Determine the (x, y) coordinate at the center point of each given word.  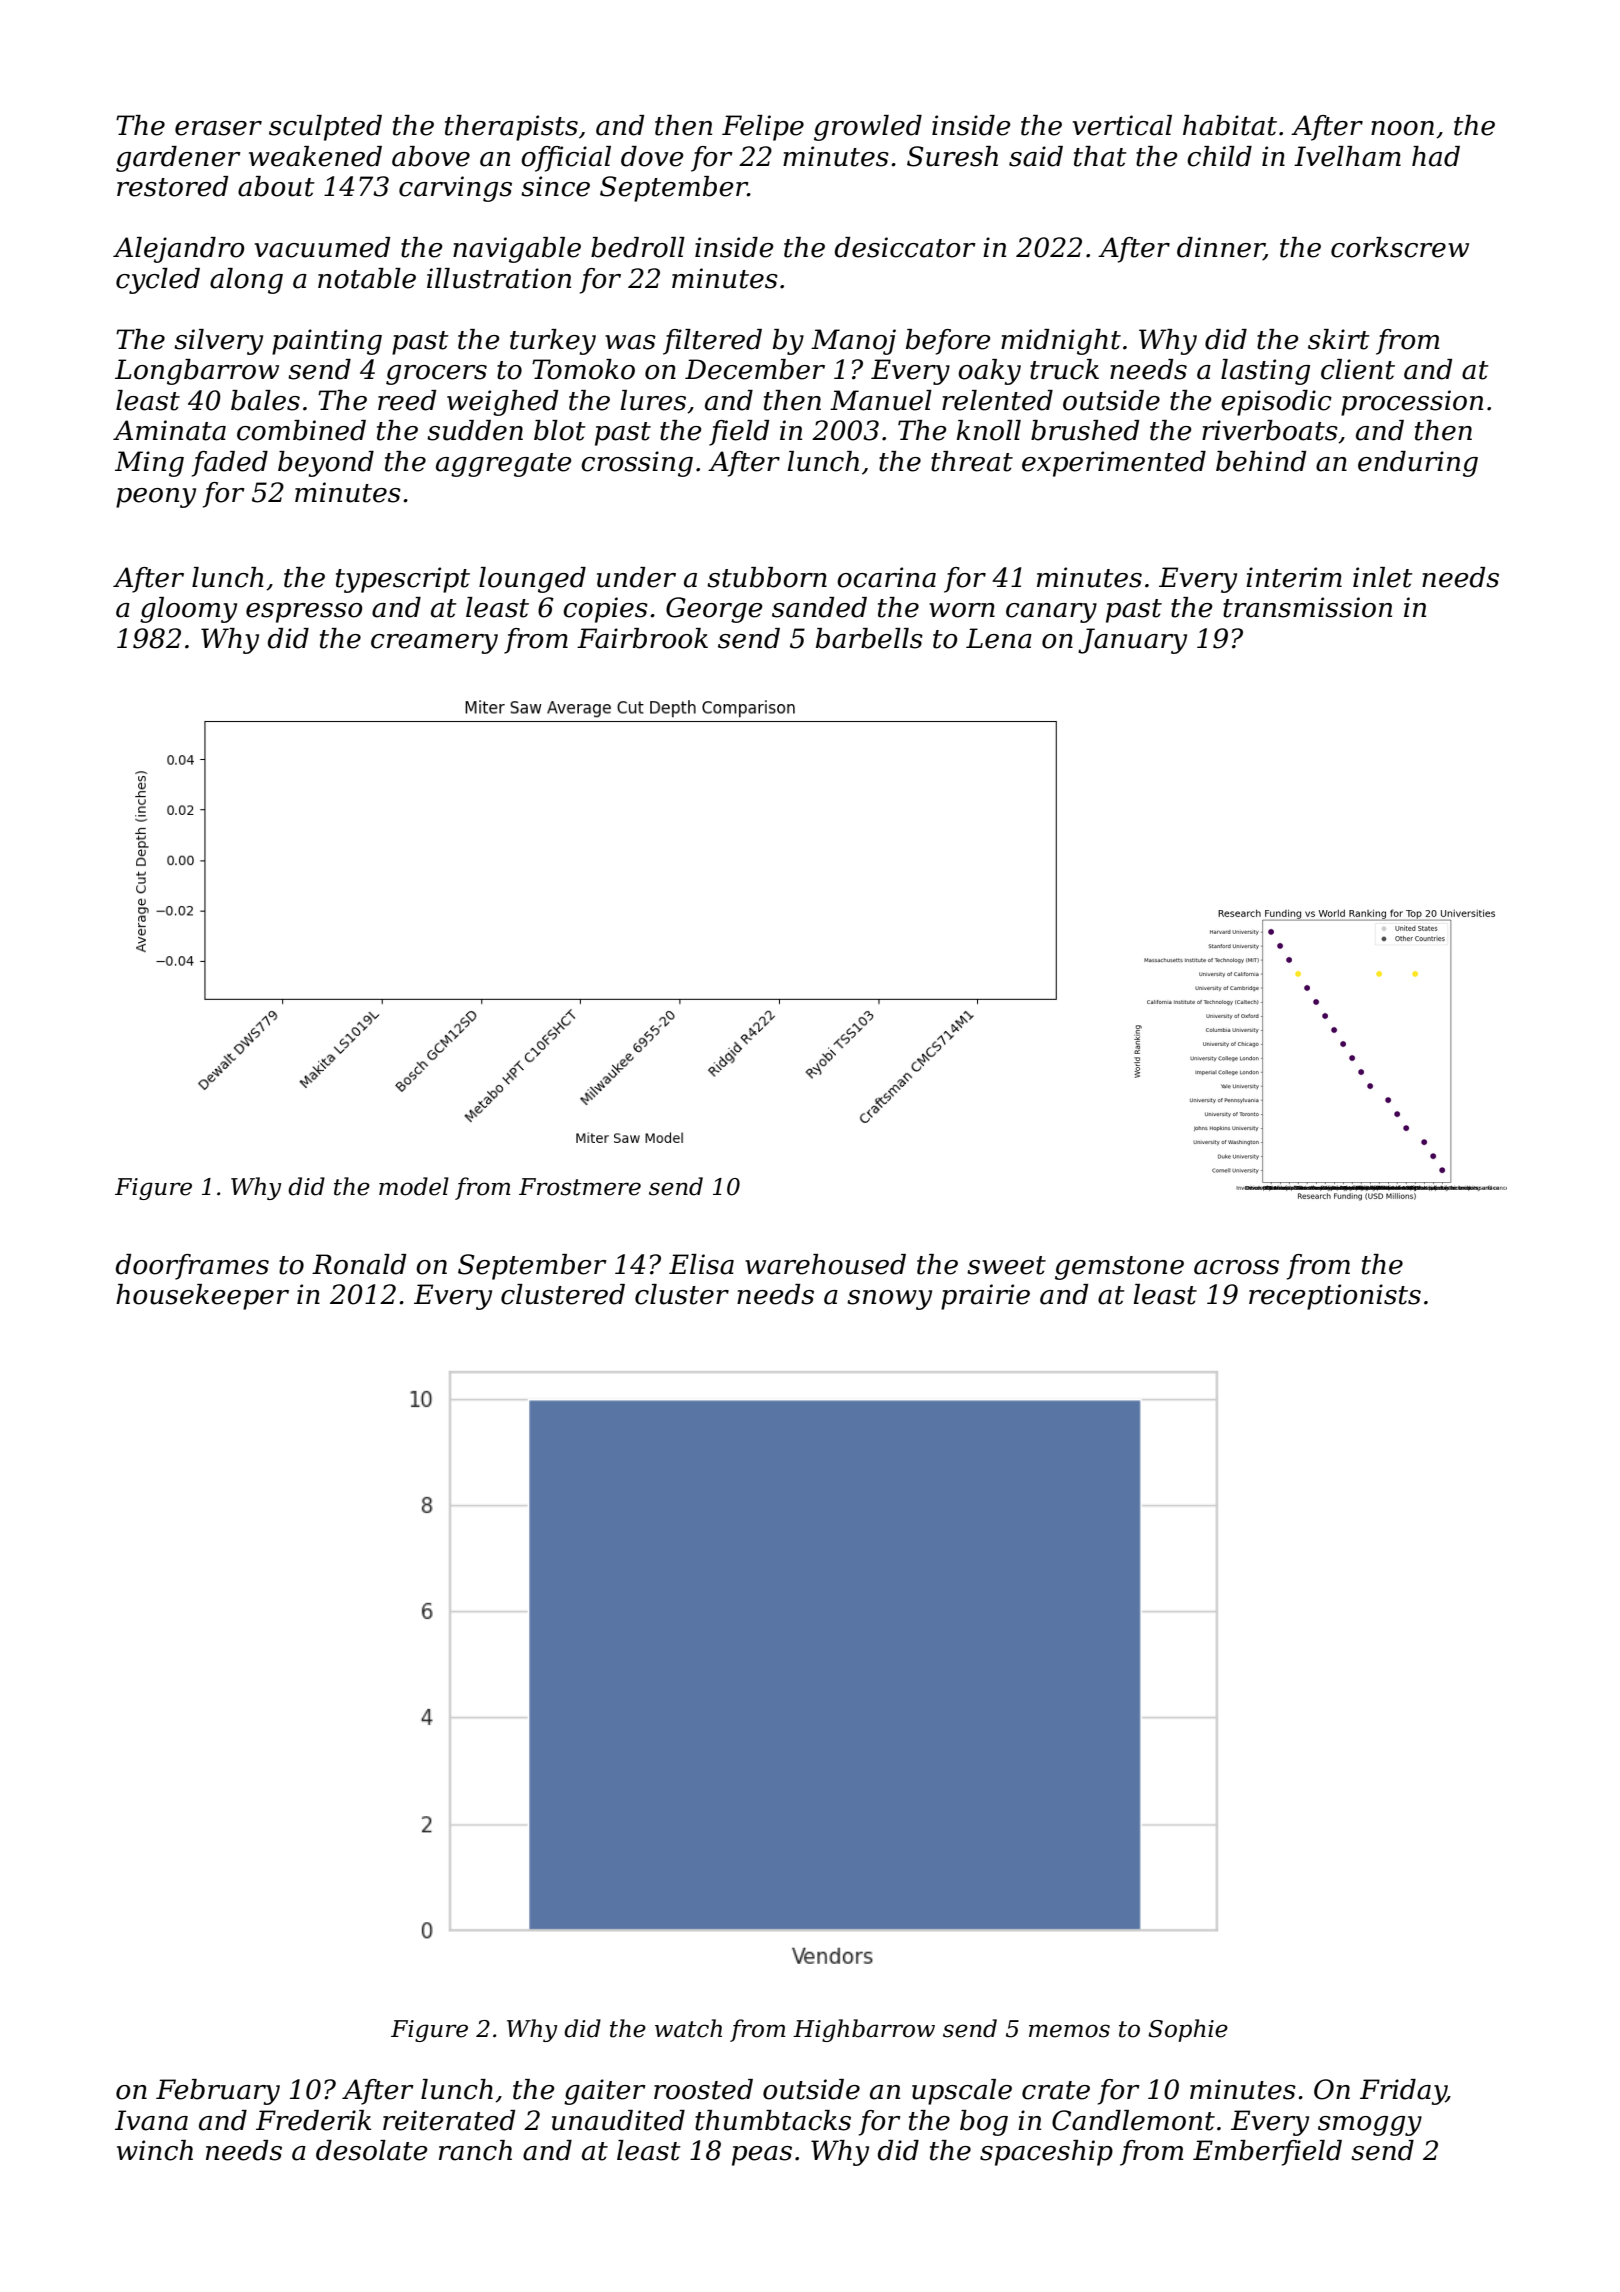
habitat (1230, 125)
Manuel (881, 400)
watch (688, 2028)
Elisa (701, 1264)
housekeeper (202, 1297)
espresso (304, 613)
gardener (178, 159)
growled (868, 128)
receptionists (1335, 1297)
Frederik (313, 2120)
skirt (1339, 339)
